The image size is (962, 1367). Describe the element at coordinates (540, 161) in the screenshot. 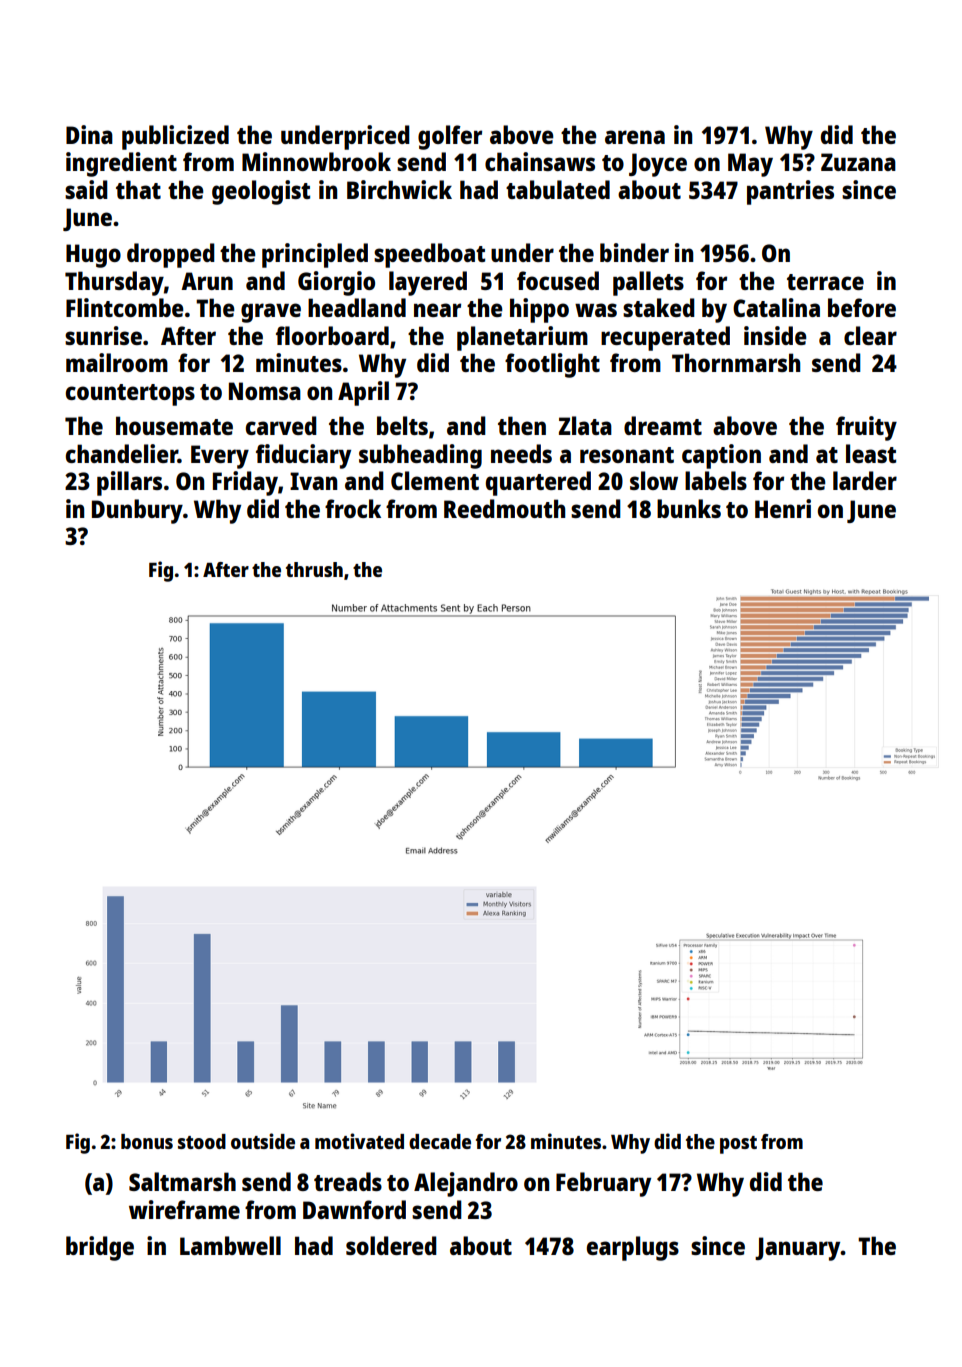

I see `chainsaws` at that location.
